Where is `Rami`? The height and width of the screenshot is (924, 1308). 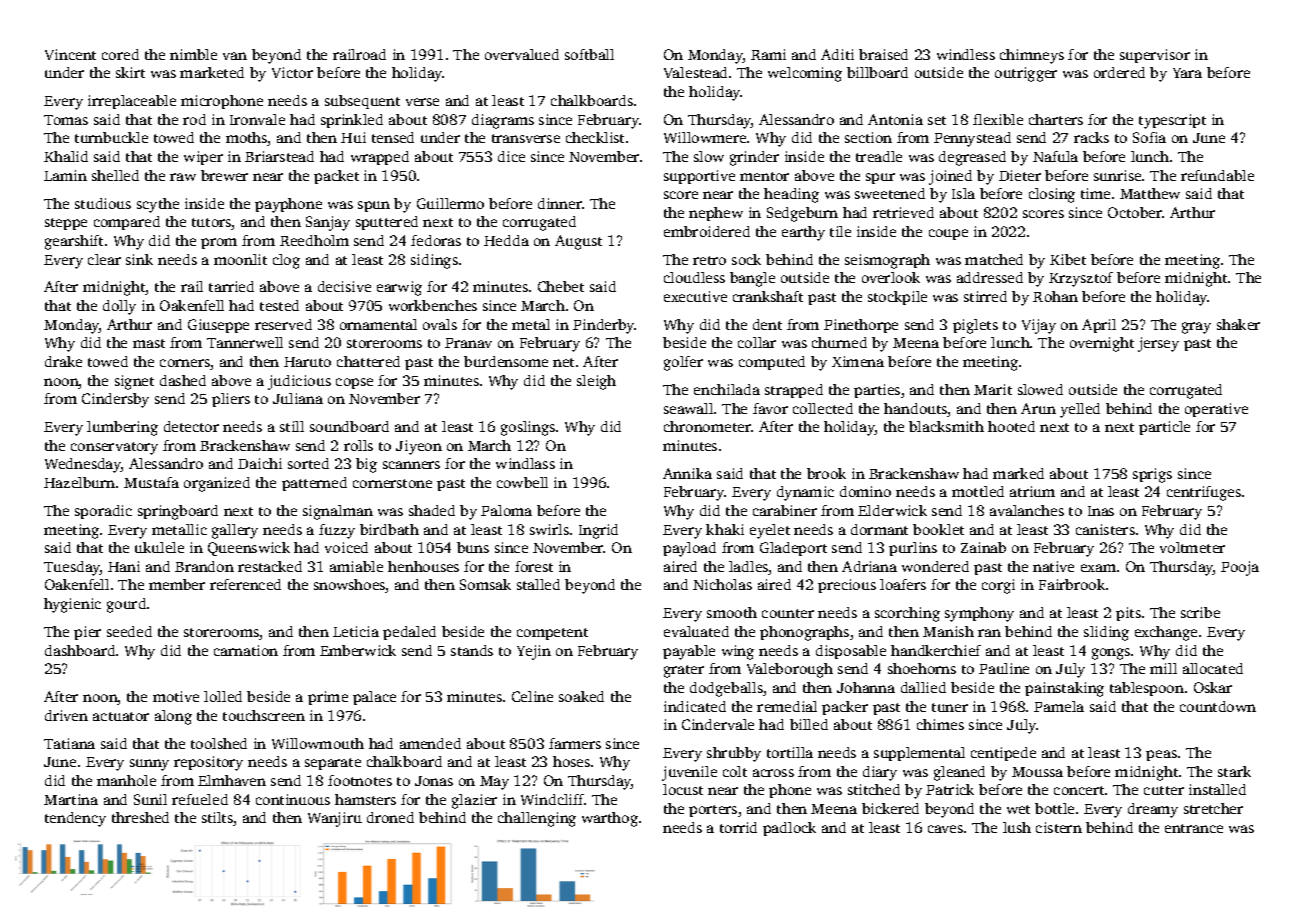
Rami is located at coordinates (768, 54).
